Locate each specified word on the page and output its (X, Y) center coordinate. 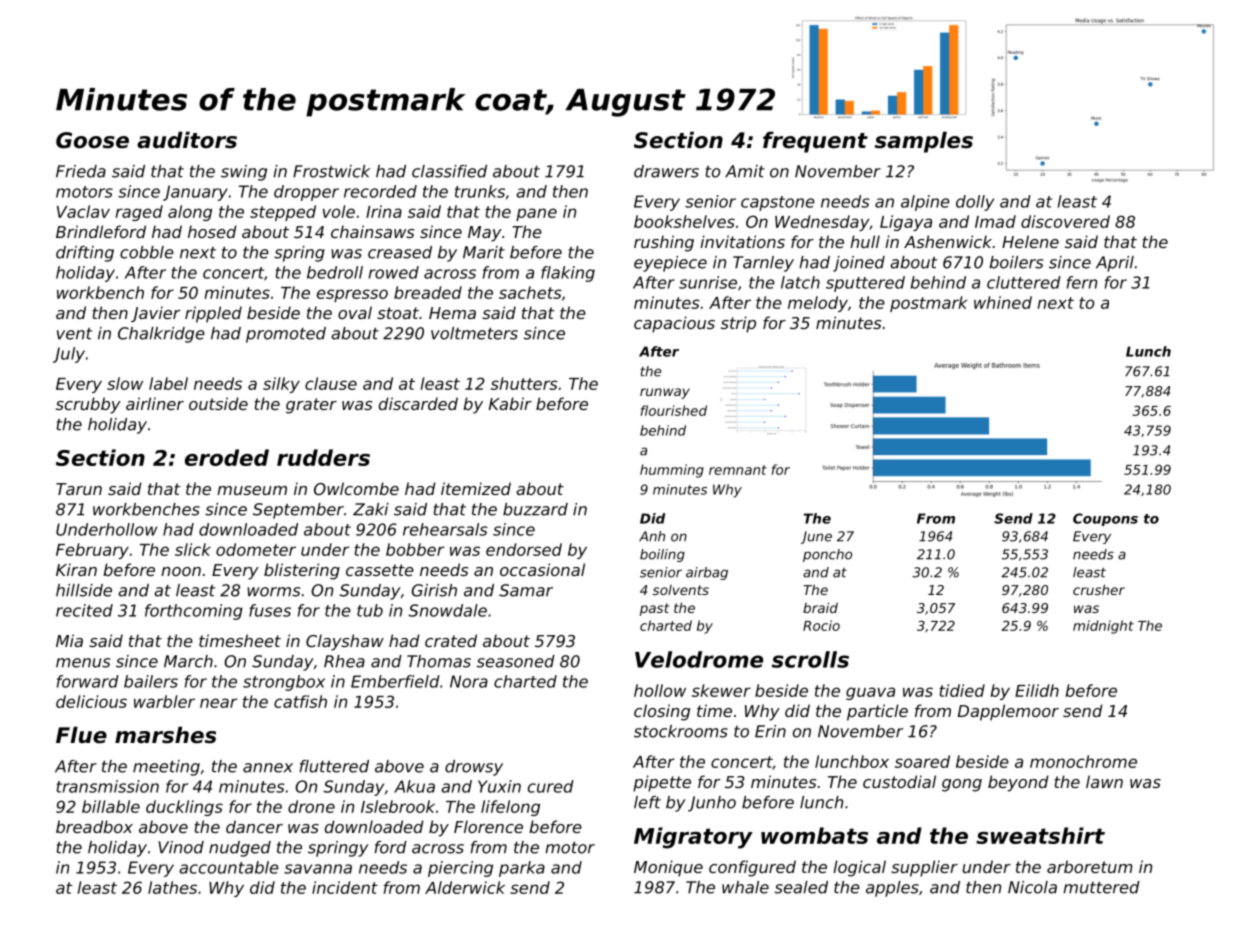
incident (345, 887)
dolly (975, 203)
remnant (738, 470)
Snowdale (447, 610)
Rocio (821, 625)
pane (536, 214)
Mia (69, 640)
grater (311, 406)
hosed (212, 231)
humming (672, 471)
